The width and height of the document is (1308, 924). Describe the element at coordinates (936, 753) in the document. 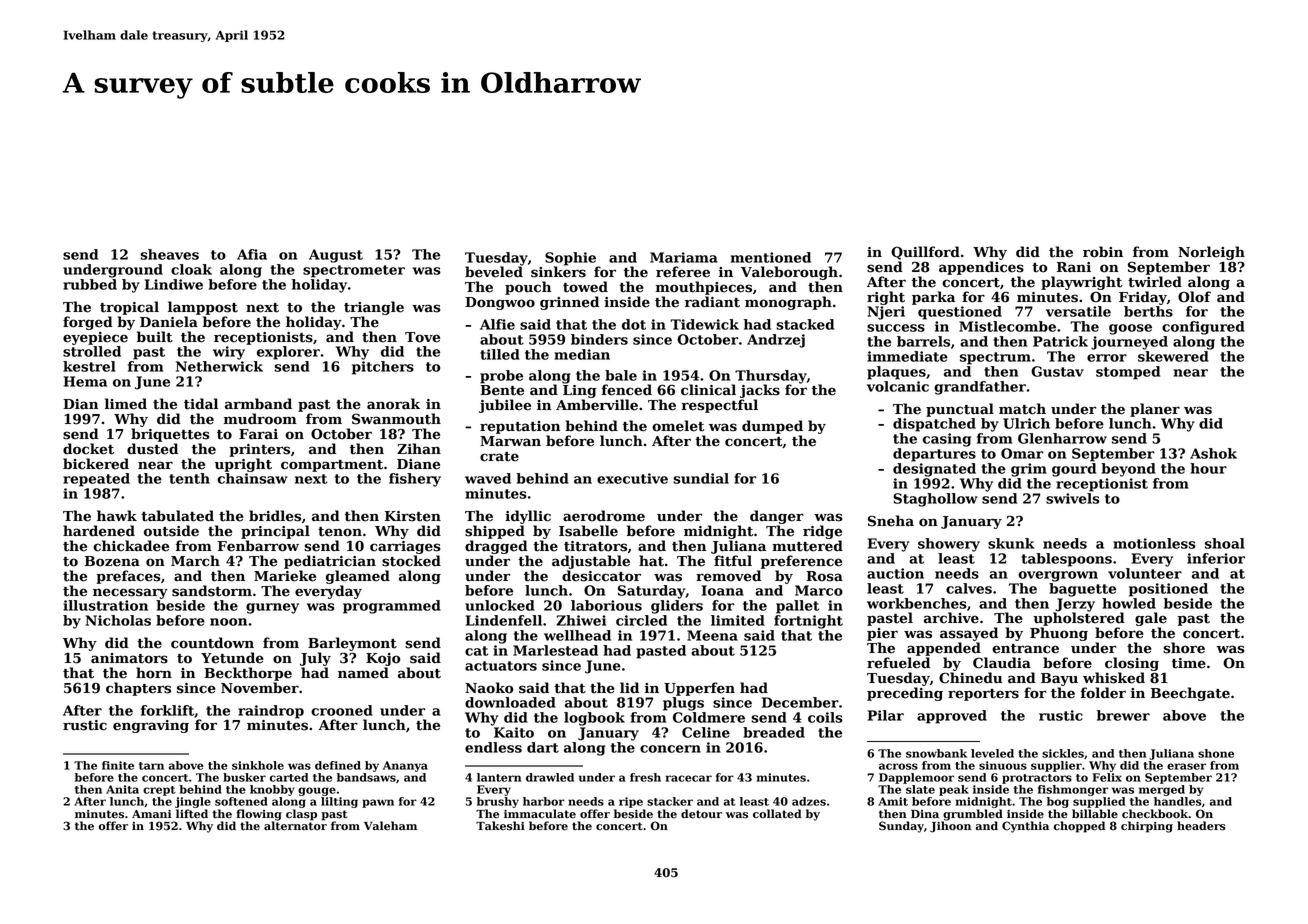

I see `snowbank` at that location.
